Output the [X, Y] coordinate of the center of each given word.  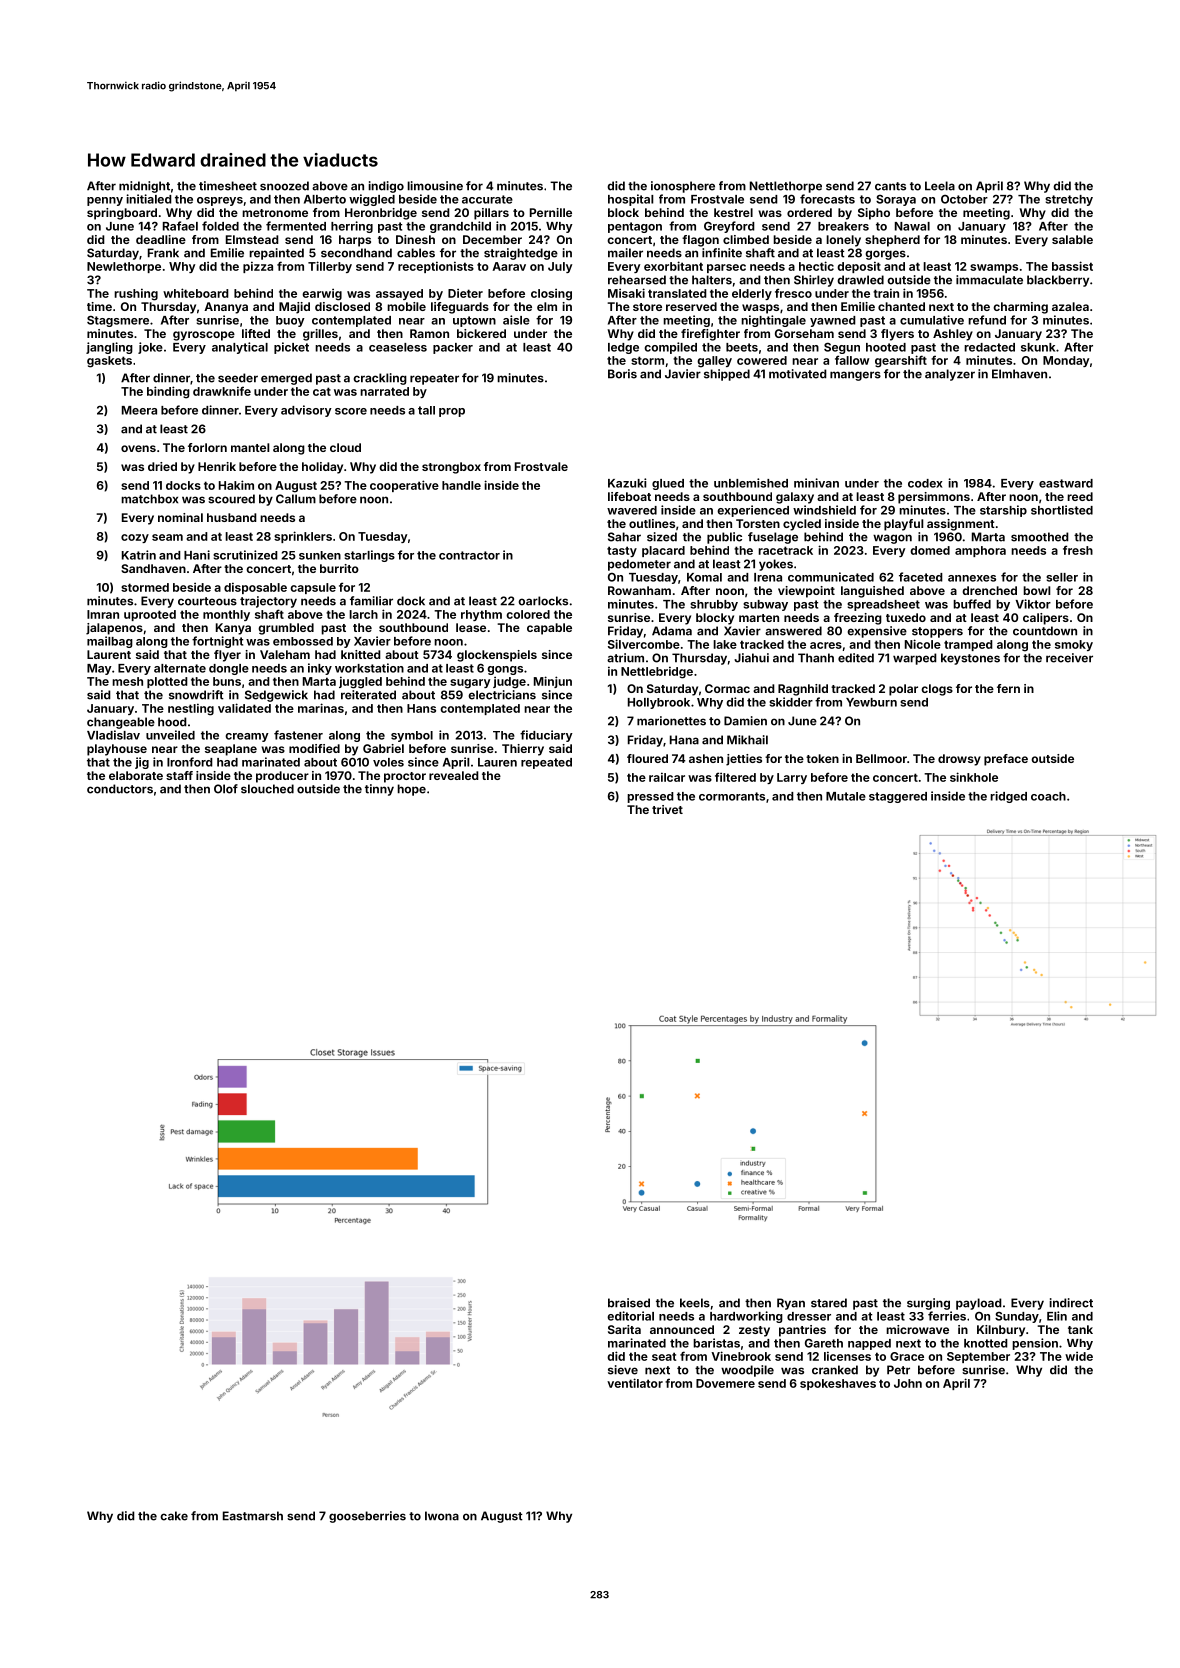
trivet [667, 809]
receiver [1069, 658]
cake [174, 1516]
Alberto [325, 199]
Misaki [626, 293]
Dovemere [725, 1383]
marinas [321, 708]
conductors [120, 789]
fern [1008, 688]
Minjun [553, 682]
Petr [898, 1370]
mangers [855, 376]
